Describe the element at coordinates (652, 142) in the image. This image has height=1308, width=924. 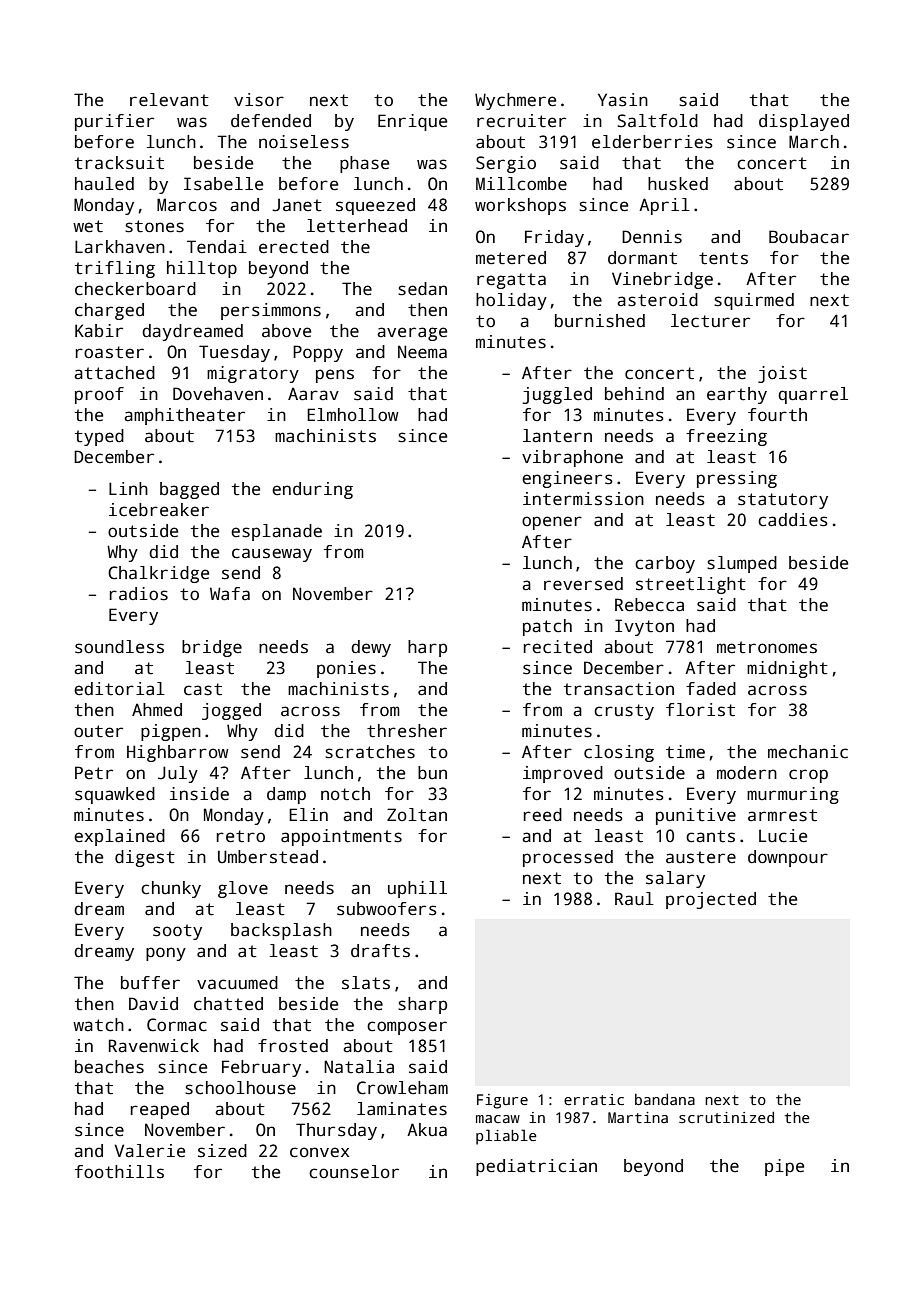
I see `elderberries` at that location.
